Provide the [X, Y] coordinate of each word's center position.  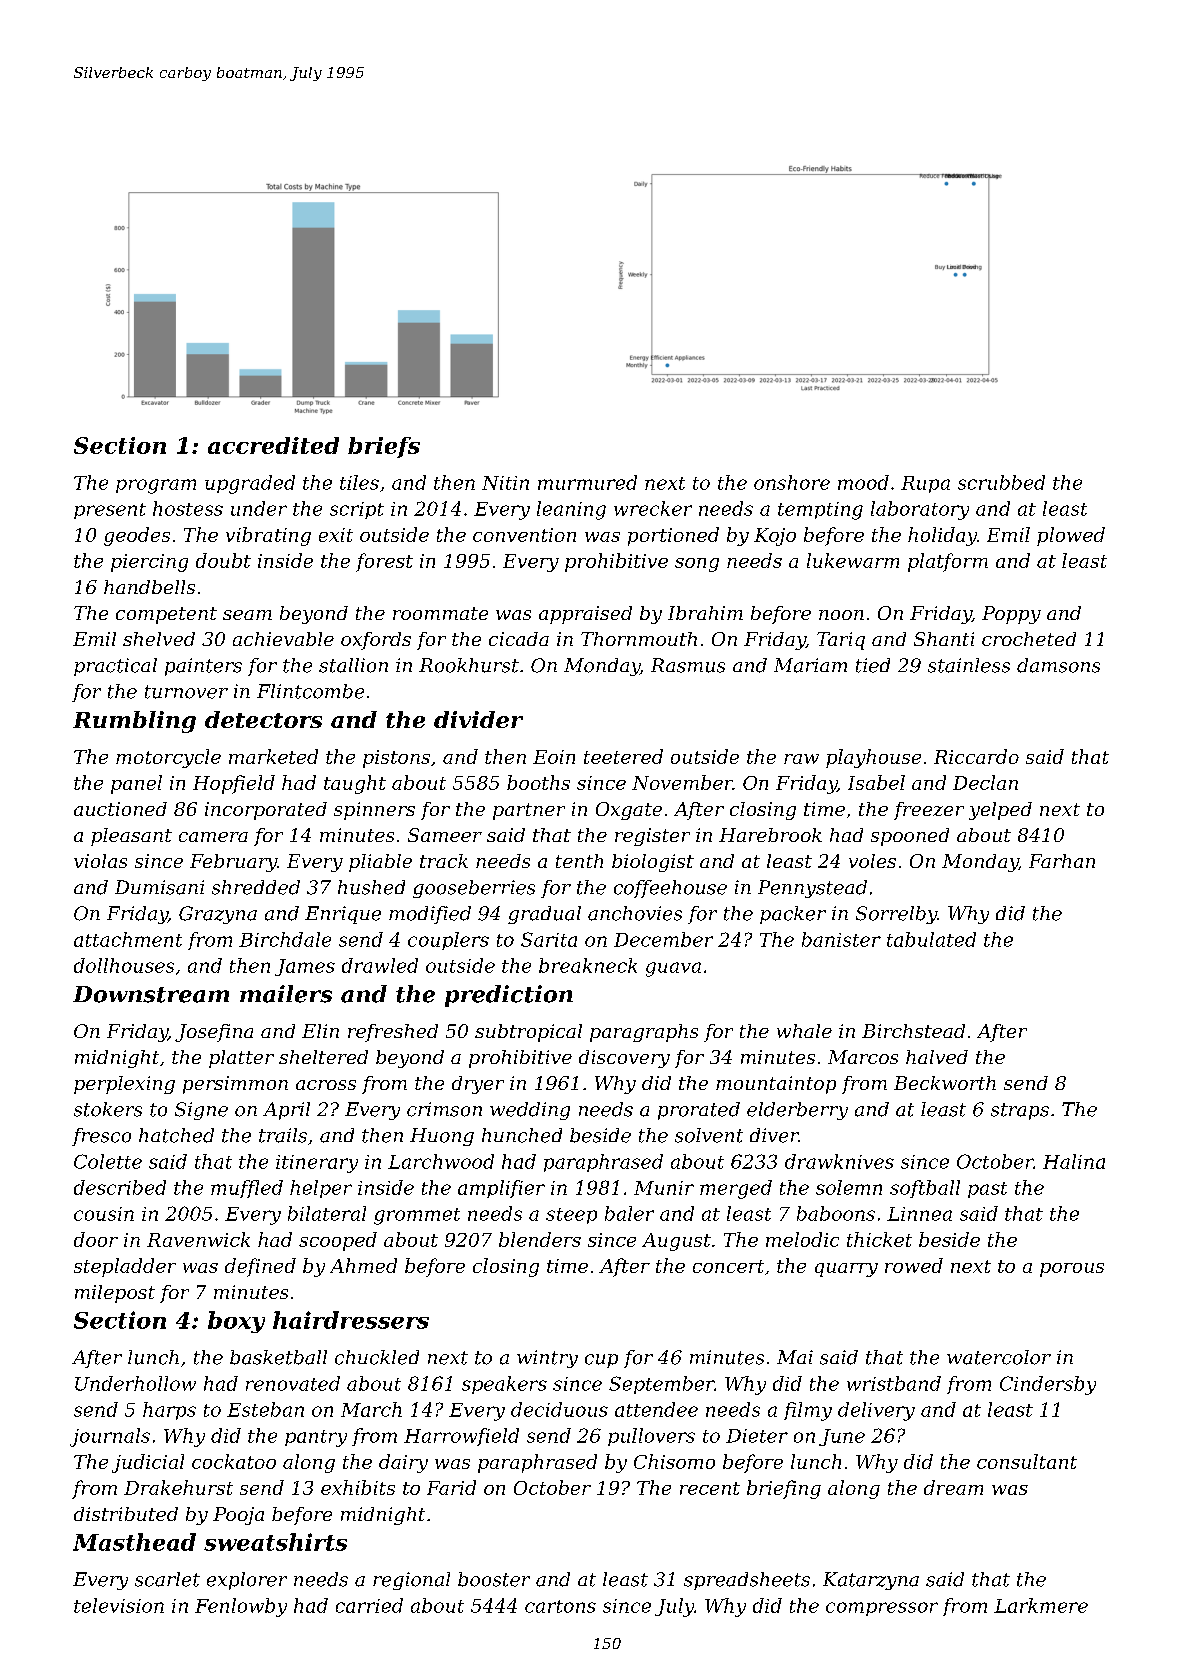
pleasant [131, 837]
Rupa [925, 484]
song [697, 565]
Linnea [919, 1214]
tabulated [931, 939]
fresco [101, 1137]
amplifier [501, 1189]
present [110, 511]
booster [494, 1579]
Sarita [549, 939]
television [119, 1605]
